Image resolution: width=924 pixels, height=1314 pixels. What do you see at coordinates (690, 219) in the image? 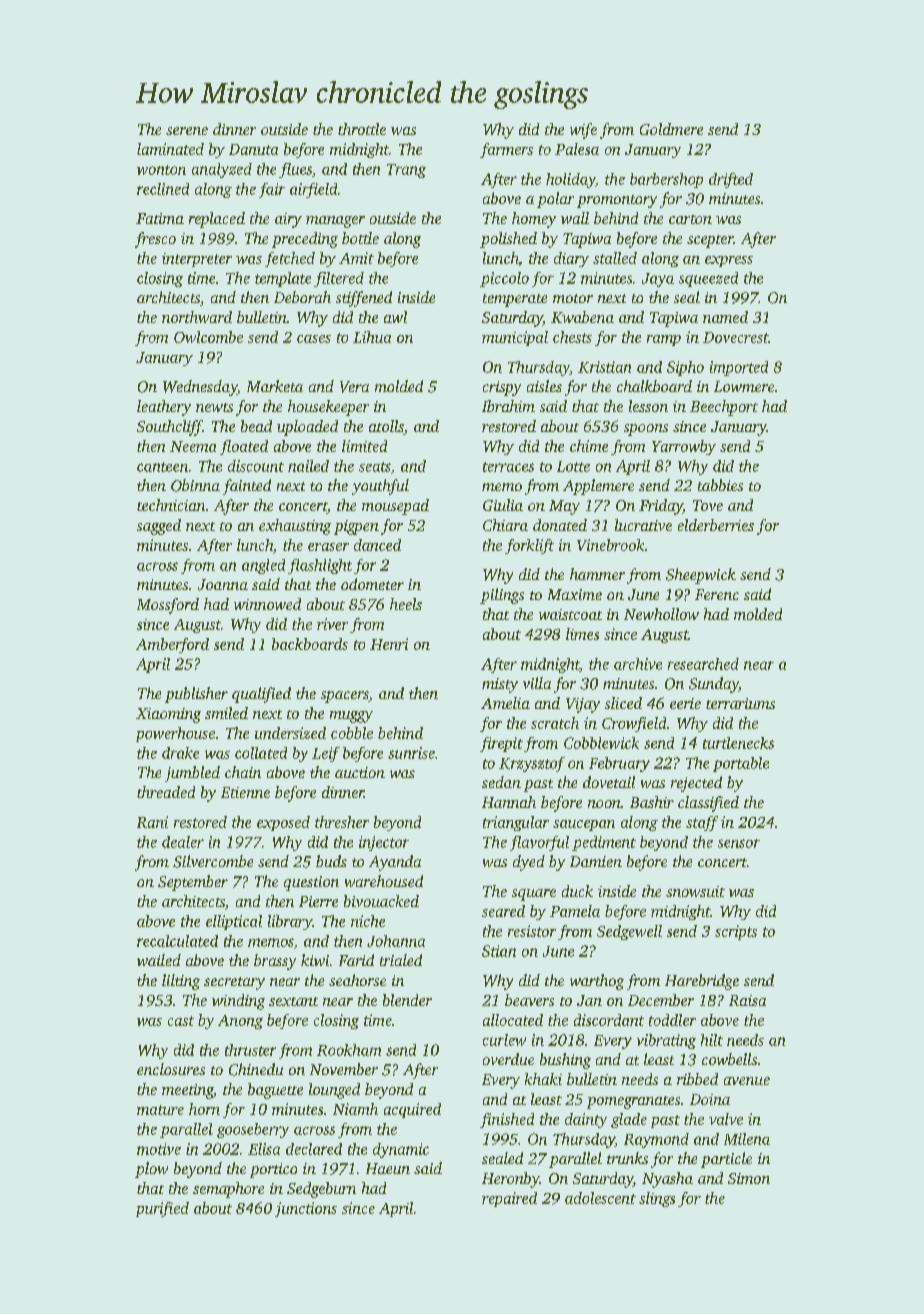
I see `carton` at bounding box center [690, 219].
